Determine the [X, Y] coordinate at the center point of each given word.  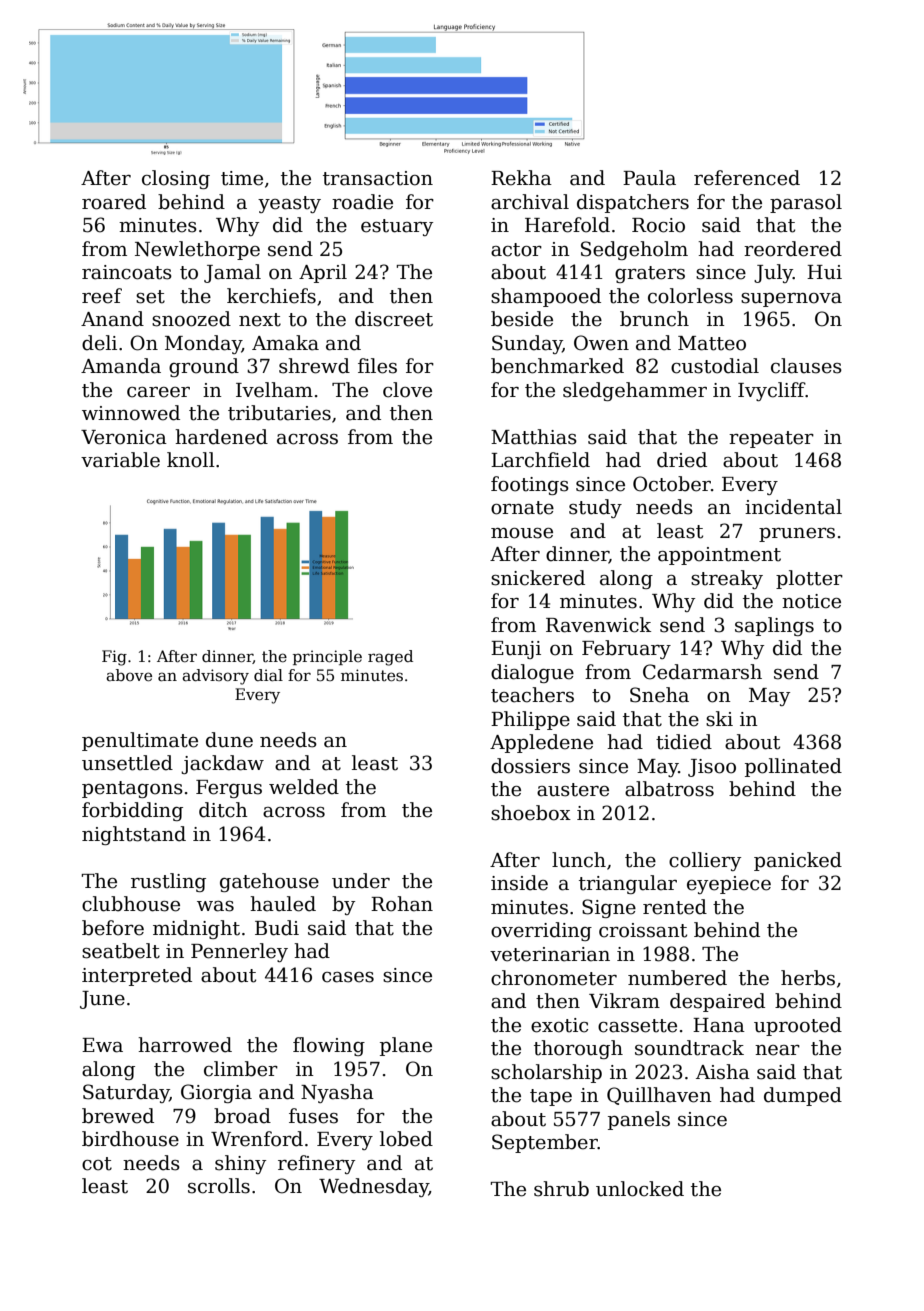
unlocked [640, 1189]
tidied [684, 742]
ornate [522, 508]
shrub [561, 1189]
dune [229, 740]
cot [97, 1164]
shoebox [531, 813]
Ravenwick [598, 625]
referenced [747, 178]
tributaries [279, 413]
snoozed [191, 319]
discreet [394, 319]
